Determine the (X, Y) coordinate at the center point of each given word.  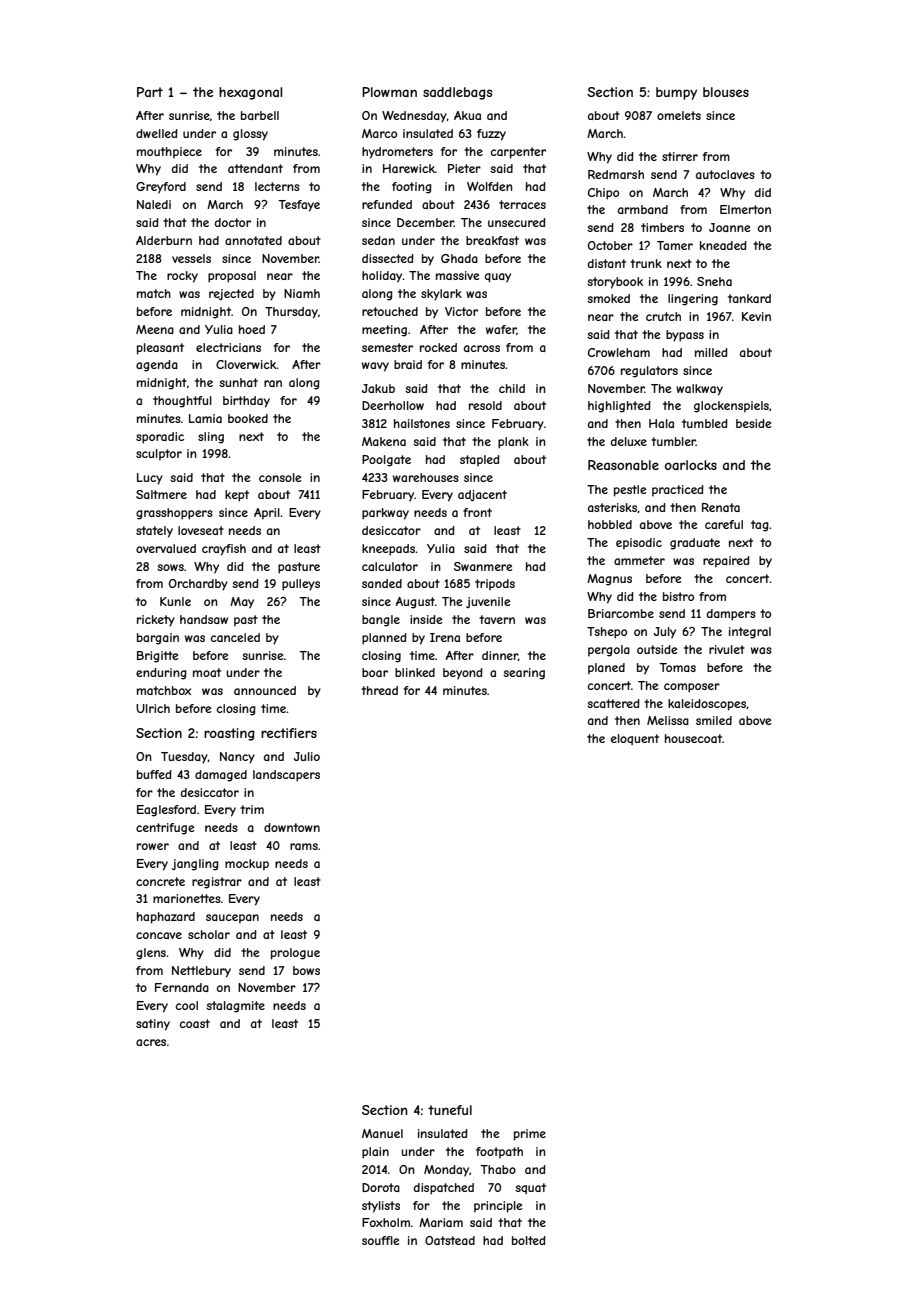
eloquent (635, 739)
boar (375, 672)
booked (248, 418)
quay (498, 278)
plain (375, 1153)
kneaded (723, 245)
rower (153, 846)
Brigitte (157, 657)
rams (304, 846)
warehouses (426, 477)
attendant (255, 168)
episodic (639, 543)
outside (657, 649)
